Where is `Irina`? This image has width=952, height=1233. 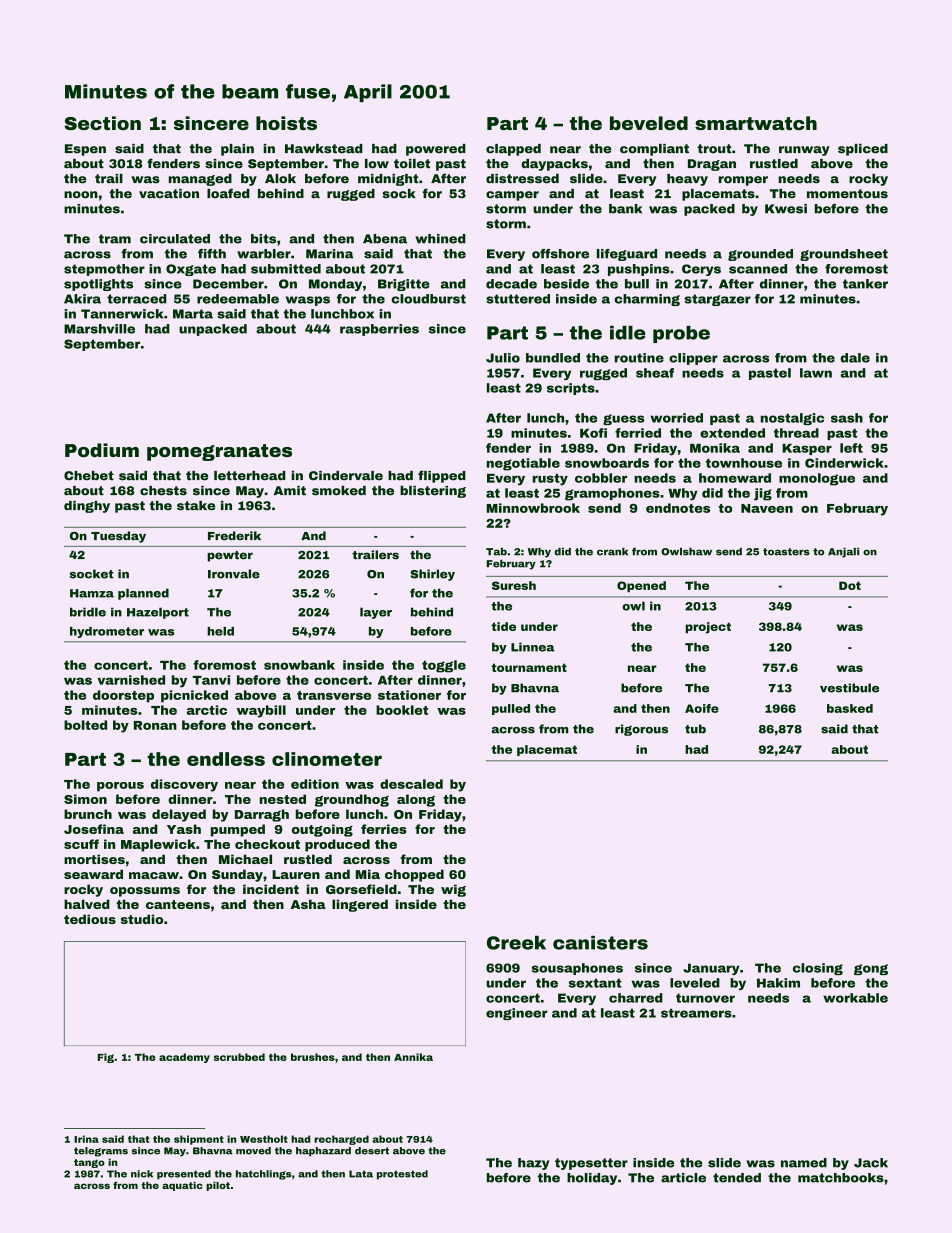
Irina is located at coordinates (86, 1139).
